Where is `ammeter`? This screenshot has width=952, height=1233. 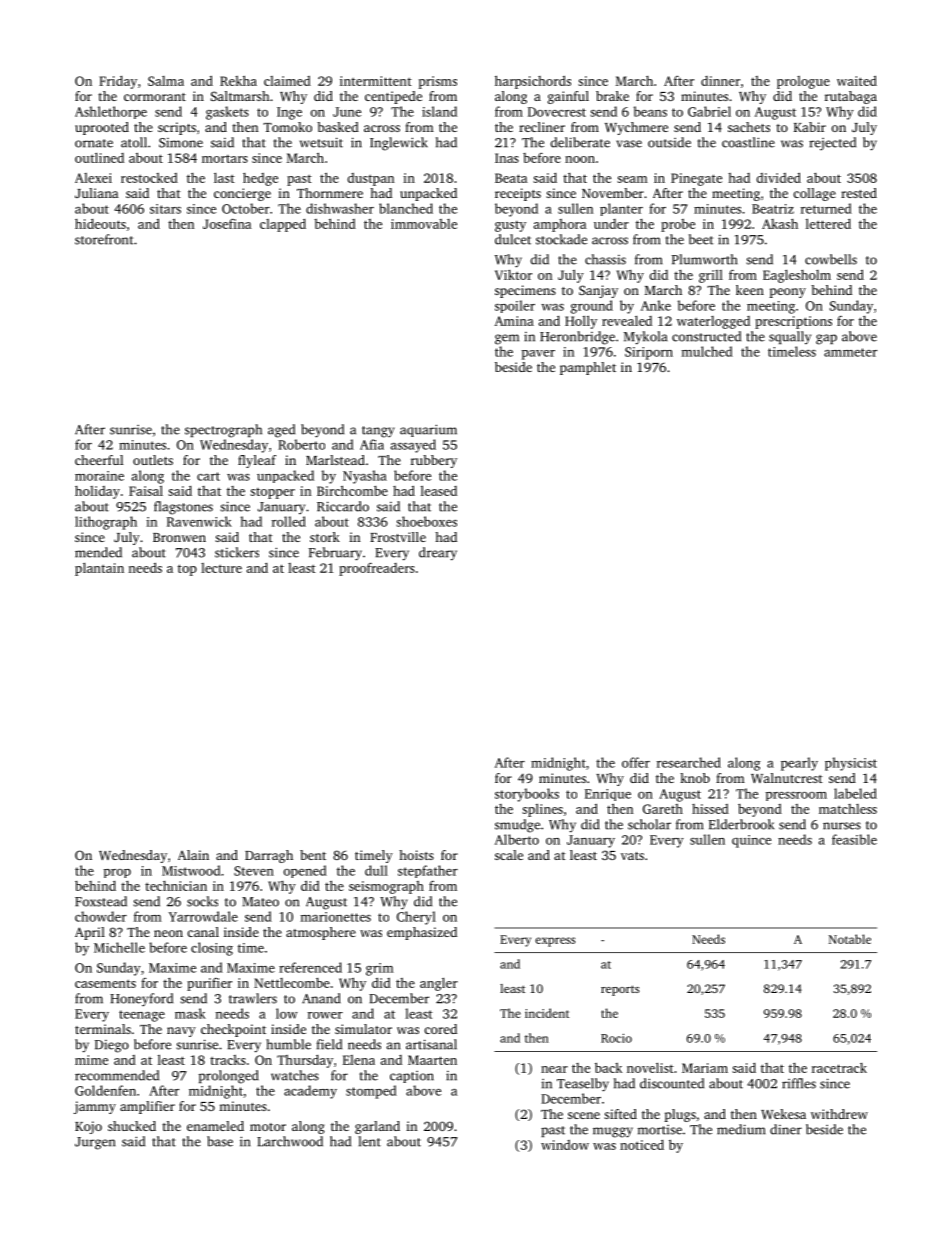 ammeter is located at coordinates (850, 352).
